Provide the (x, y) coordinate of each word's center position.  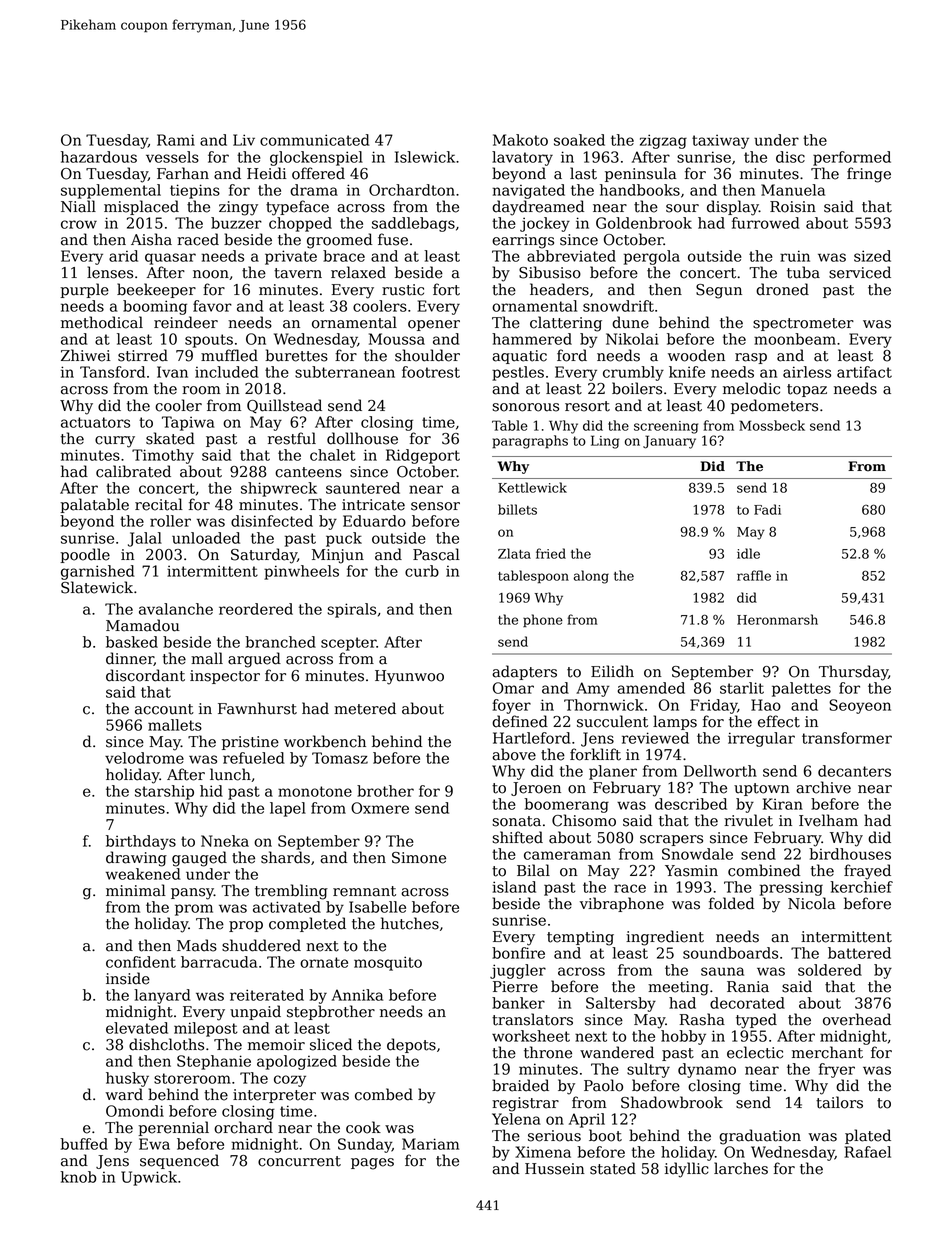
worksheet (531, 1036)
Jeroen (536, 789)
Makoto (520, 140)
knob (78, 1177)
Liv (244, 140)
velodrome (144, 758)
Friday (713, 706)
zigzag (663, 141)
